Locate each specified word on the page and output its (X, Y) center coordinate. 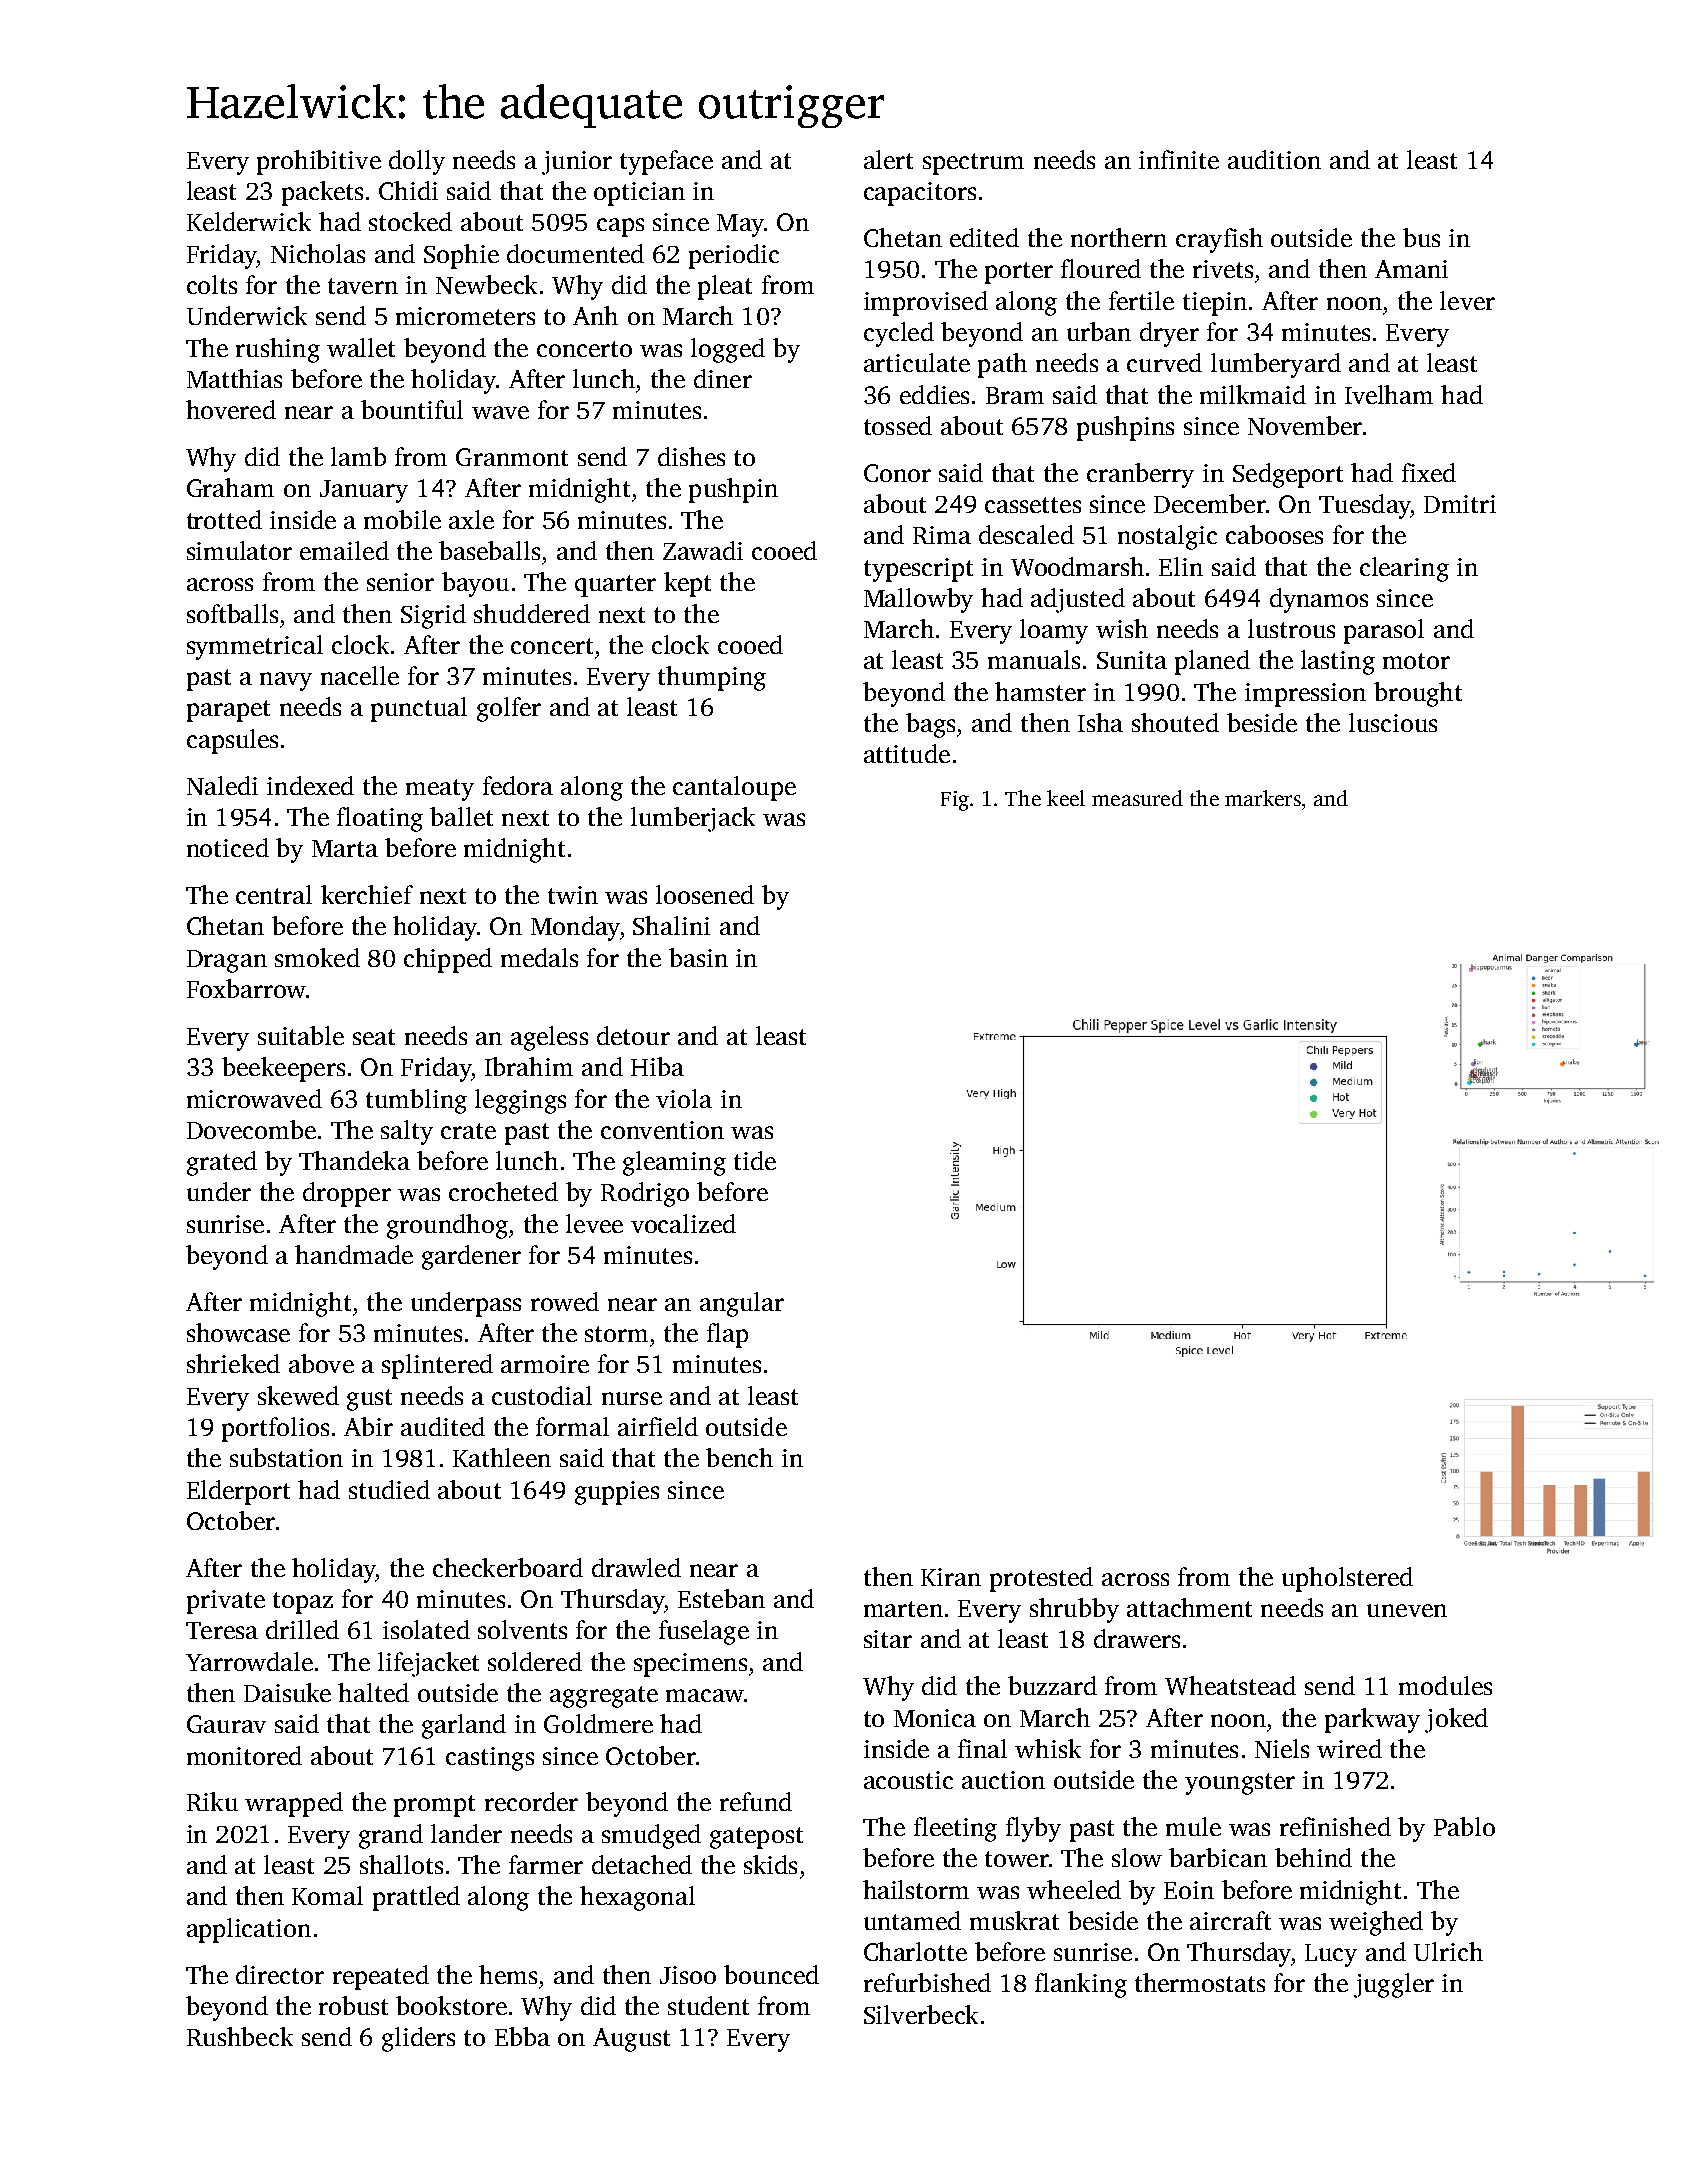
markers (1263, 798)
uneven (1407, 1610)
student (708, 2005)
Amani (1411, 269)
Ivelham (1389, 394)
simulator (239, 550)
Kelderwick (249, 221)
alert (888, 159)
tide (755, 1160)
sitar (888, 1639)
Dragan (227, 961)
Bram (1015, 395)
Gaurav (226, 1724)
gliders (418, 2039)
